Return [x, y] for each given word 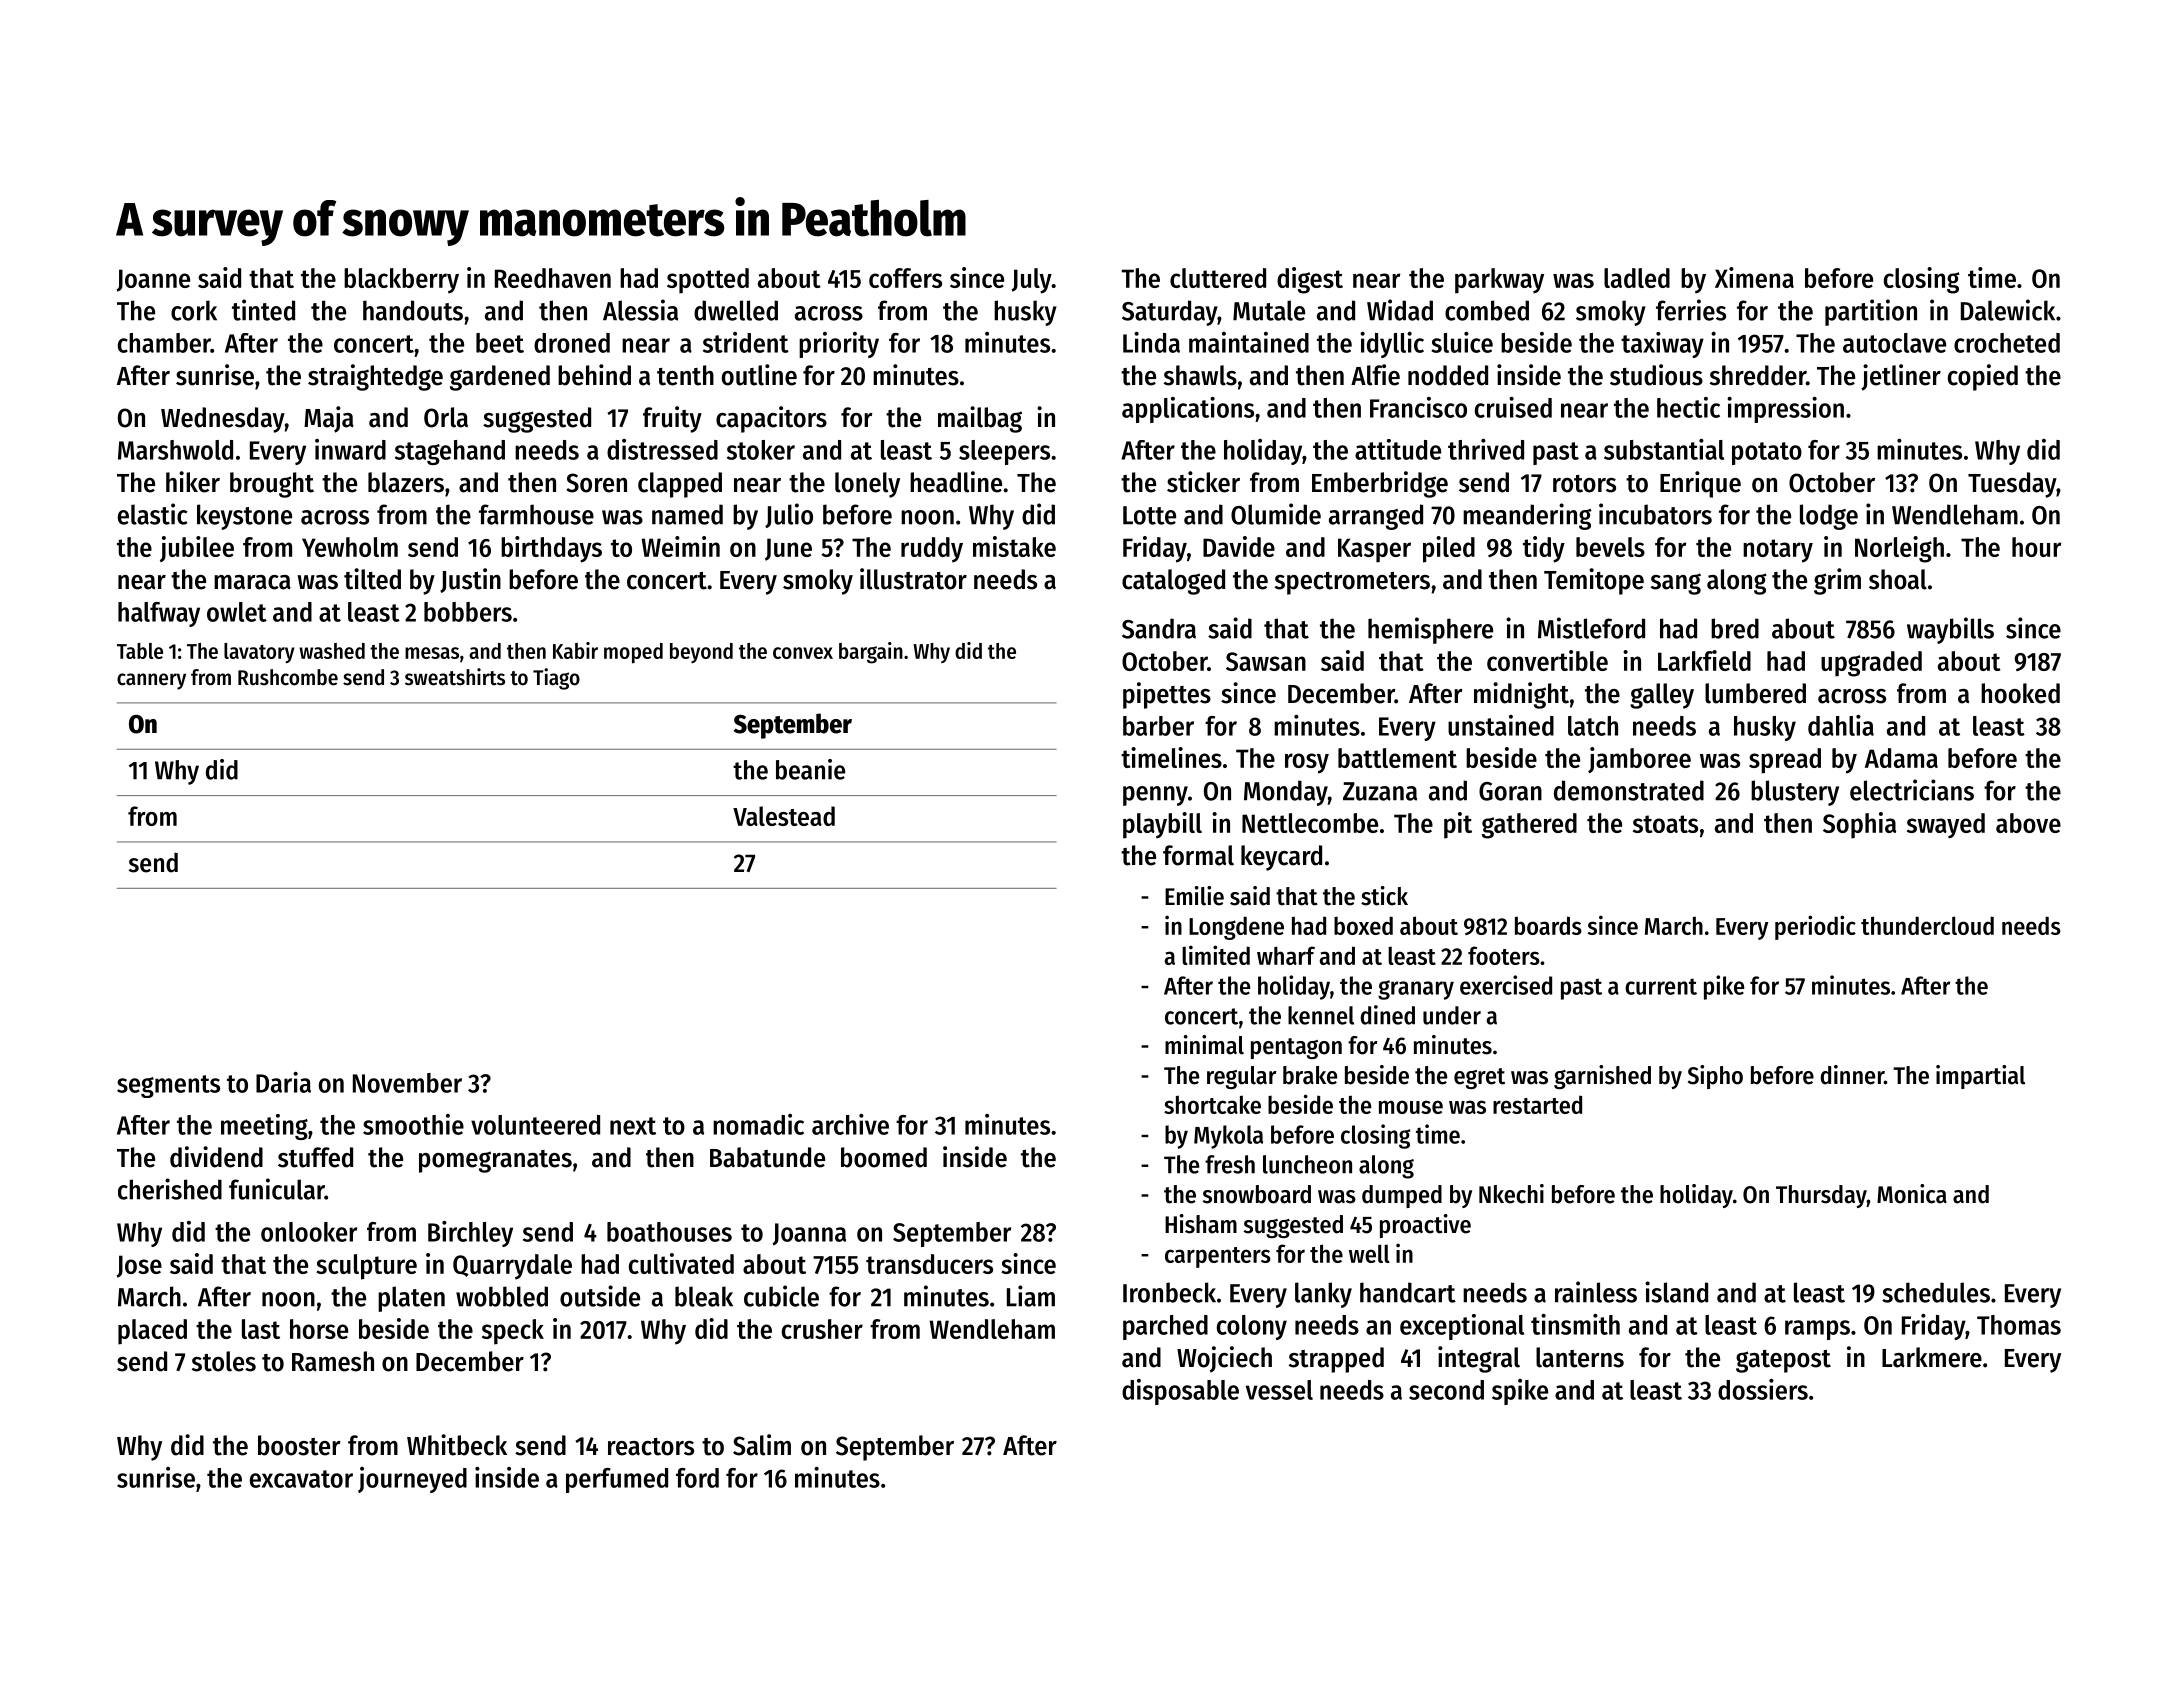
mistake [1014, 546]
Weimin [681, 546]
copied [1983, 377]
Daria [283, 1082]
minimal [1204, 1045]
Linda [1151, 342]
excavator [301, 1479]
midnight [1521, 695]
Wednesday [223, 420]
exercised [1506, 985]
